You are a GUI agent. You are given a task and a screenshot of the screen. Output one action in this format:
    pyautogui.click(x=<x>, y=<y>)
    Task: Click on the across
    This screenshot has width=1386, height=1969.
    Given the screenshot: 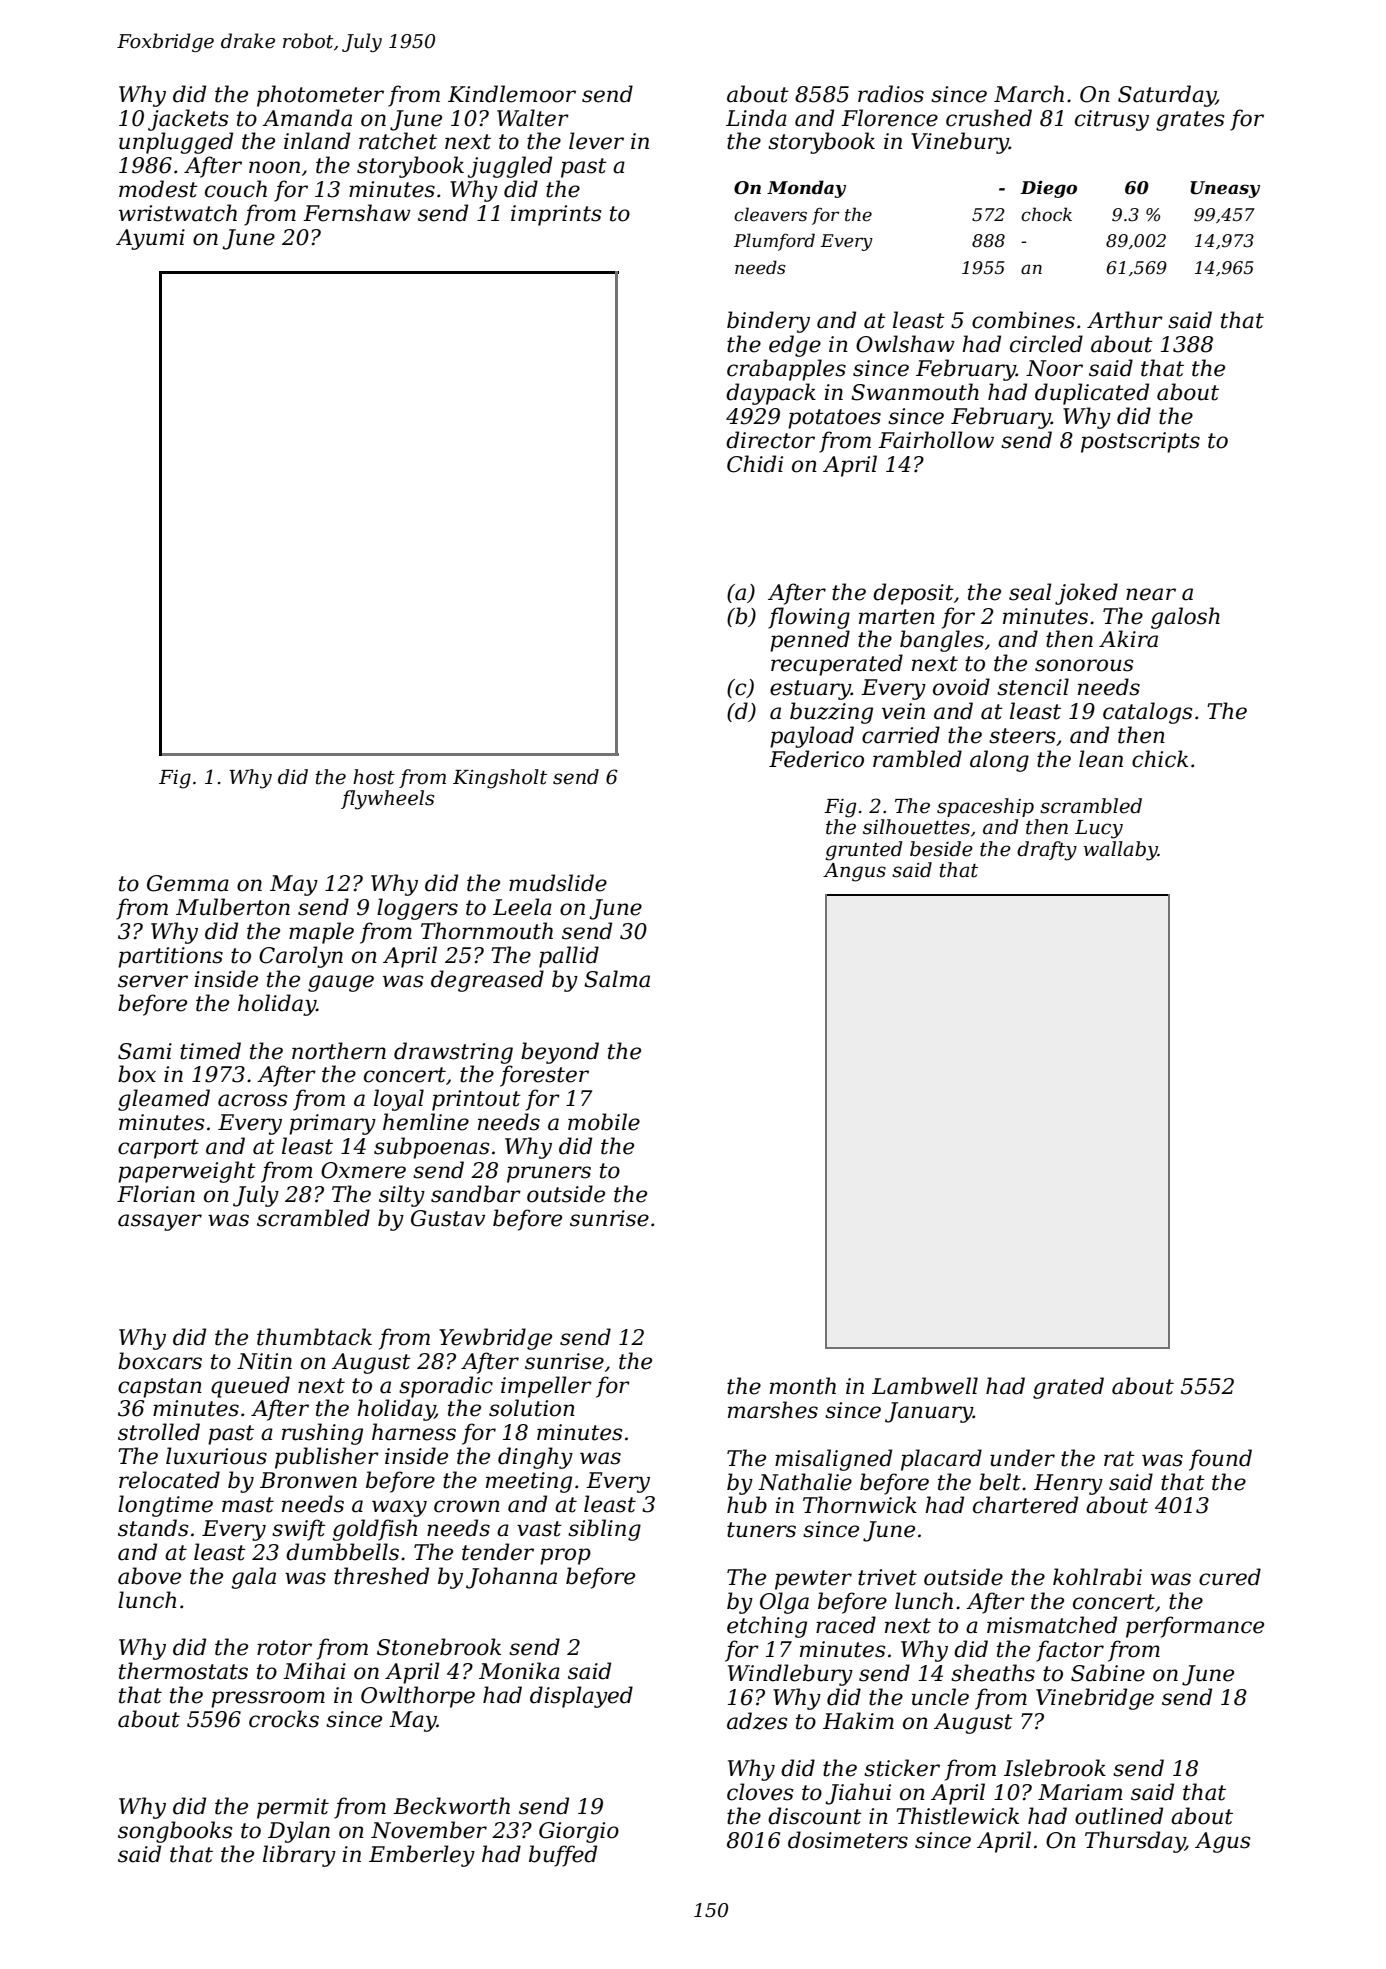 What is the action you would take?
    pyautogui.click(x=252, y=1100)
